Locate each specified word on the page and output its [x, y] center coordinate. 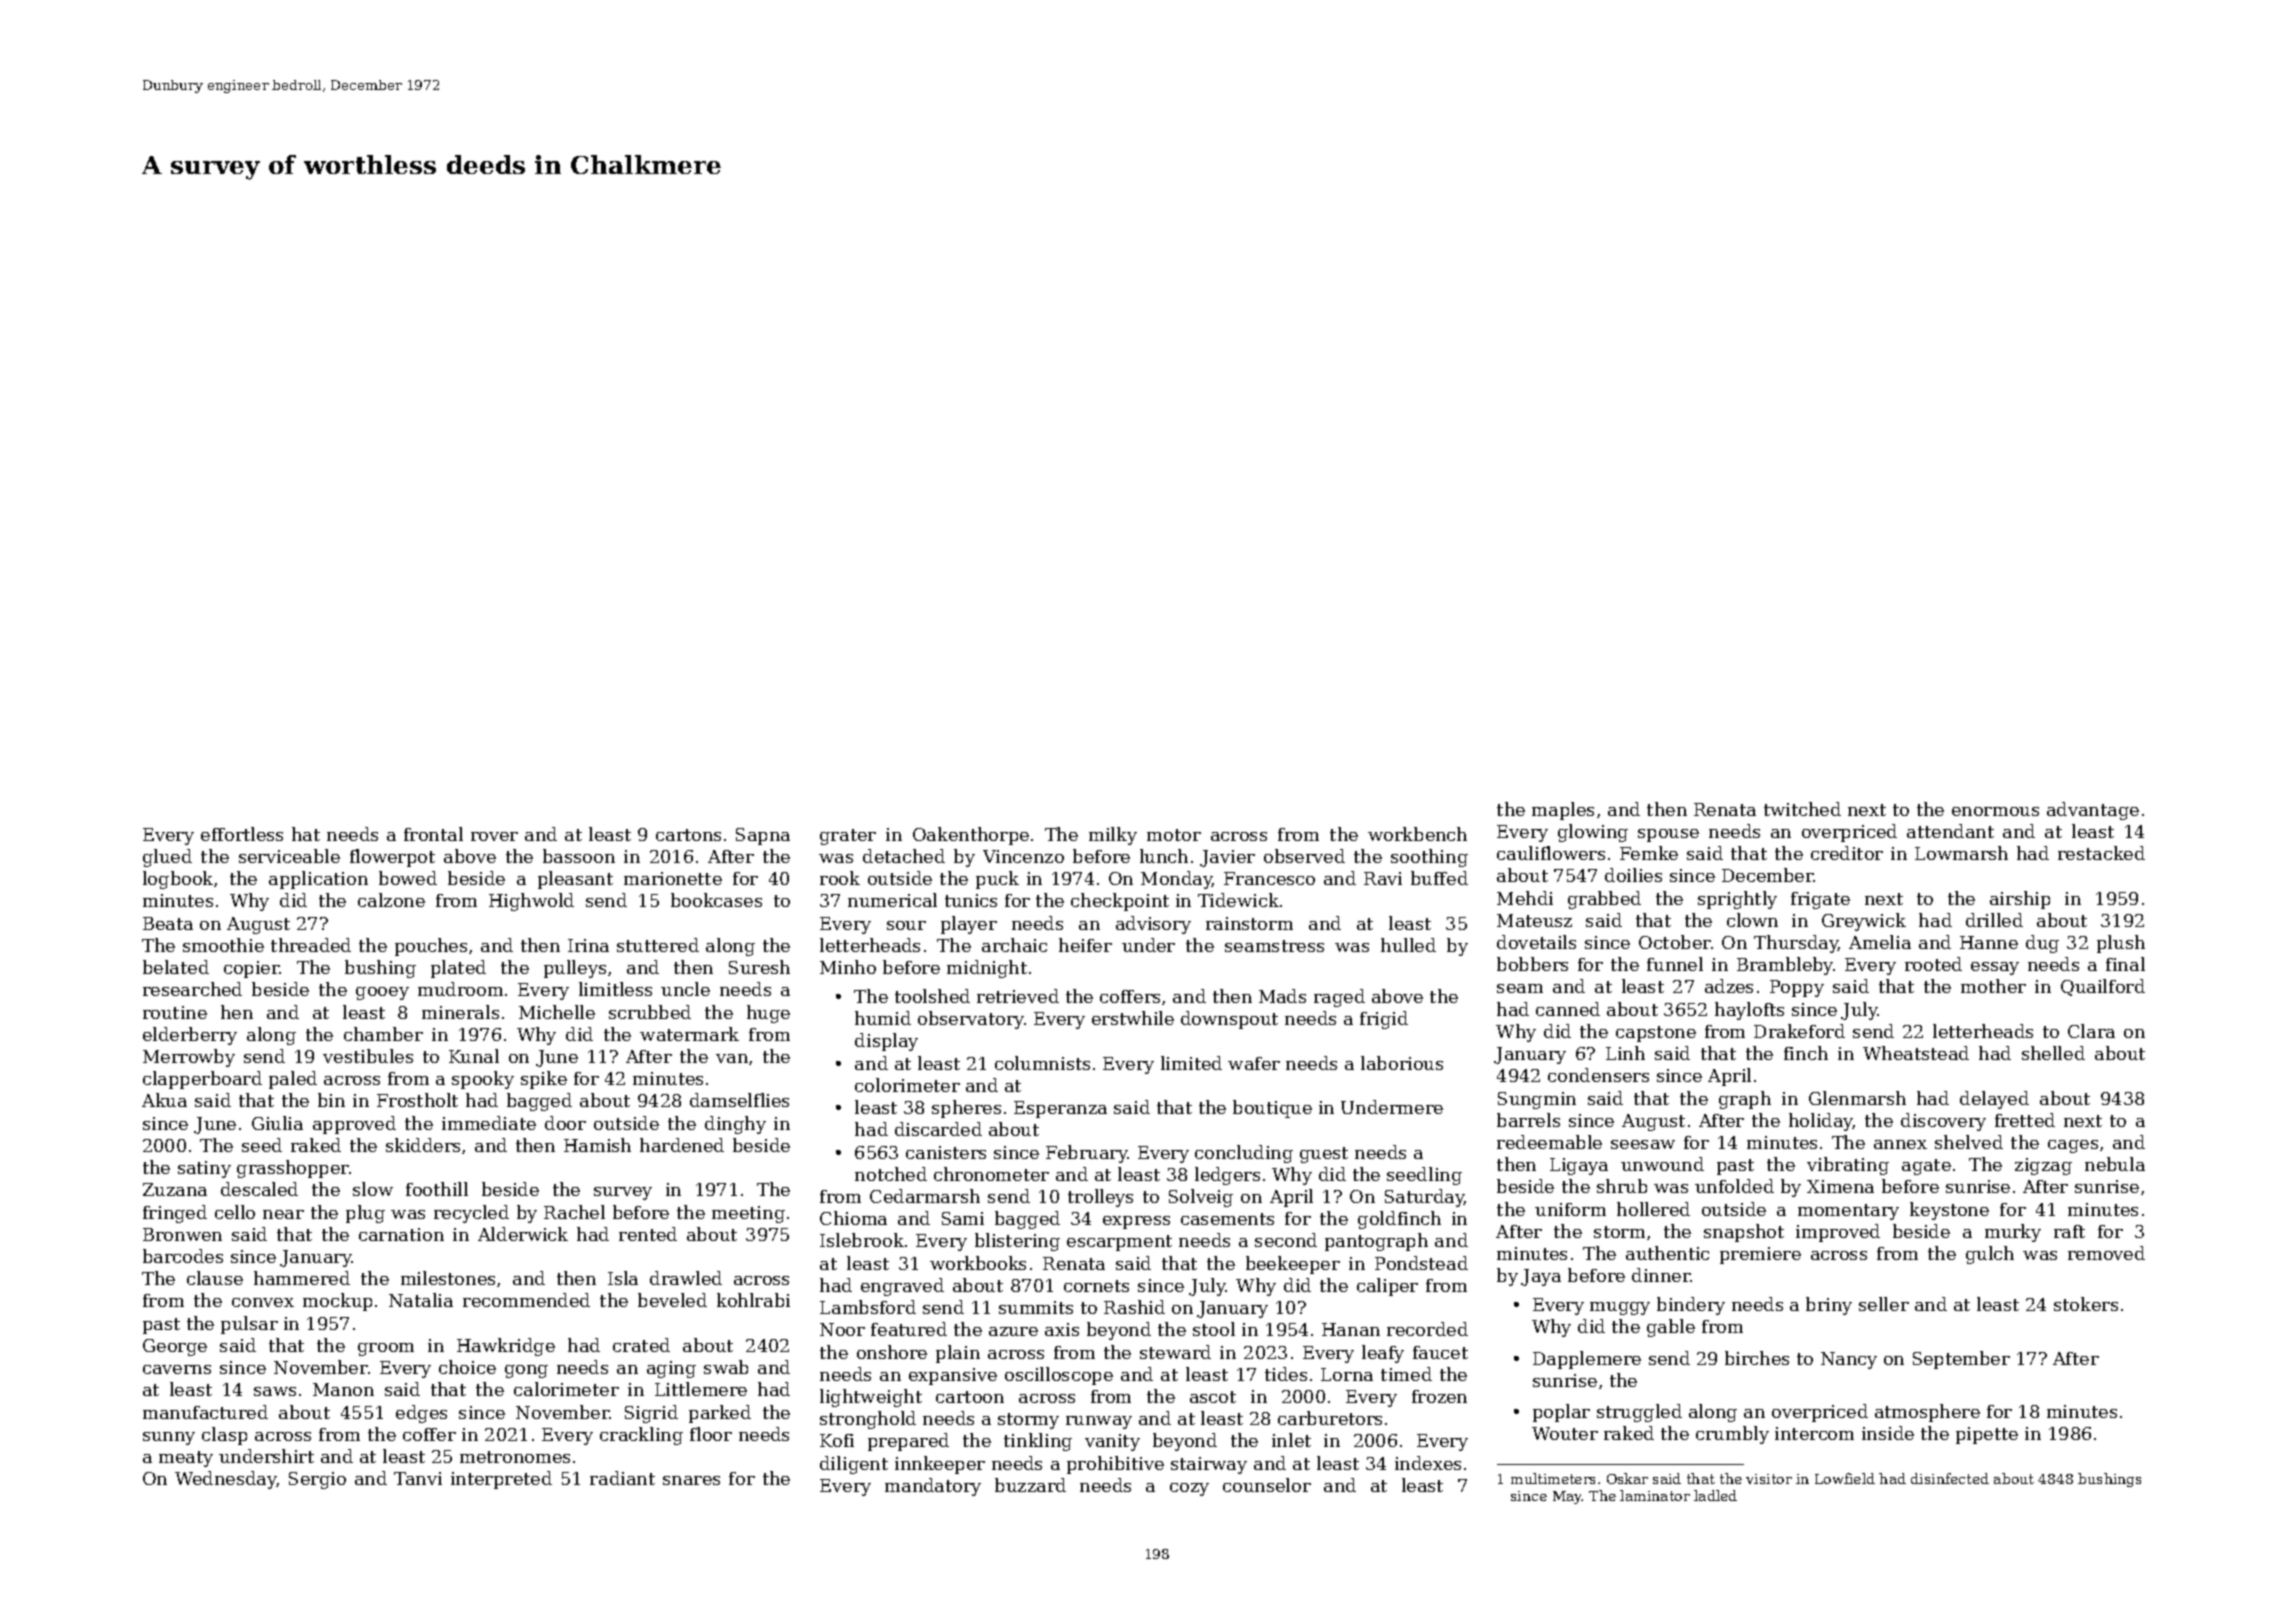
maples [1563, 811]
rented [648, 1234]
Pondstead [1421, 1263]
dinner [1661, 1275]
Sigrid [651, 1414]
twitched [1802, 809]
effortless [242, 834]
